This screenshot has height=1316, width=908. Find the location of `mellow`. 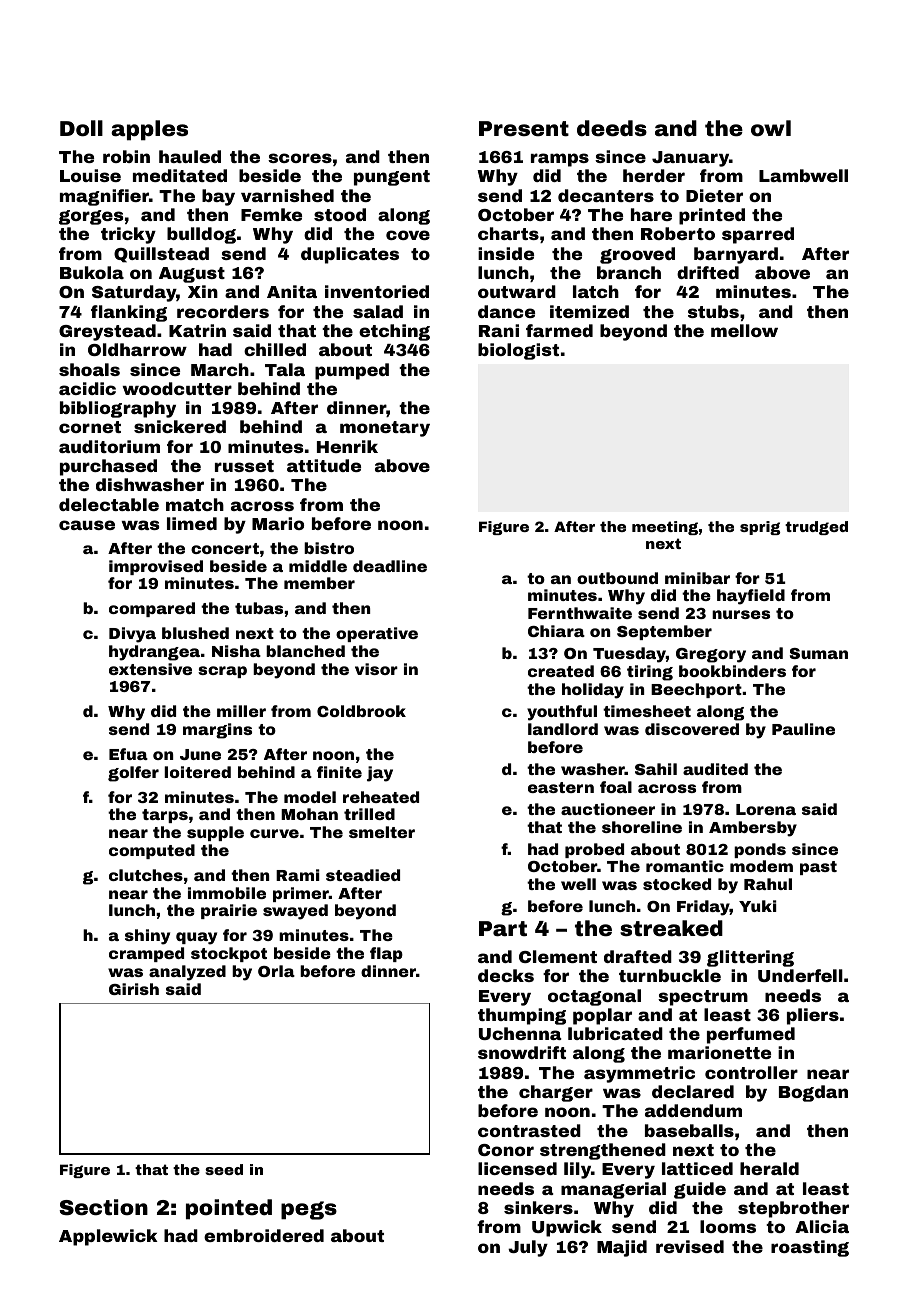

mellow is located at coordinates (744, 330).
